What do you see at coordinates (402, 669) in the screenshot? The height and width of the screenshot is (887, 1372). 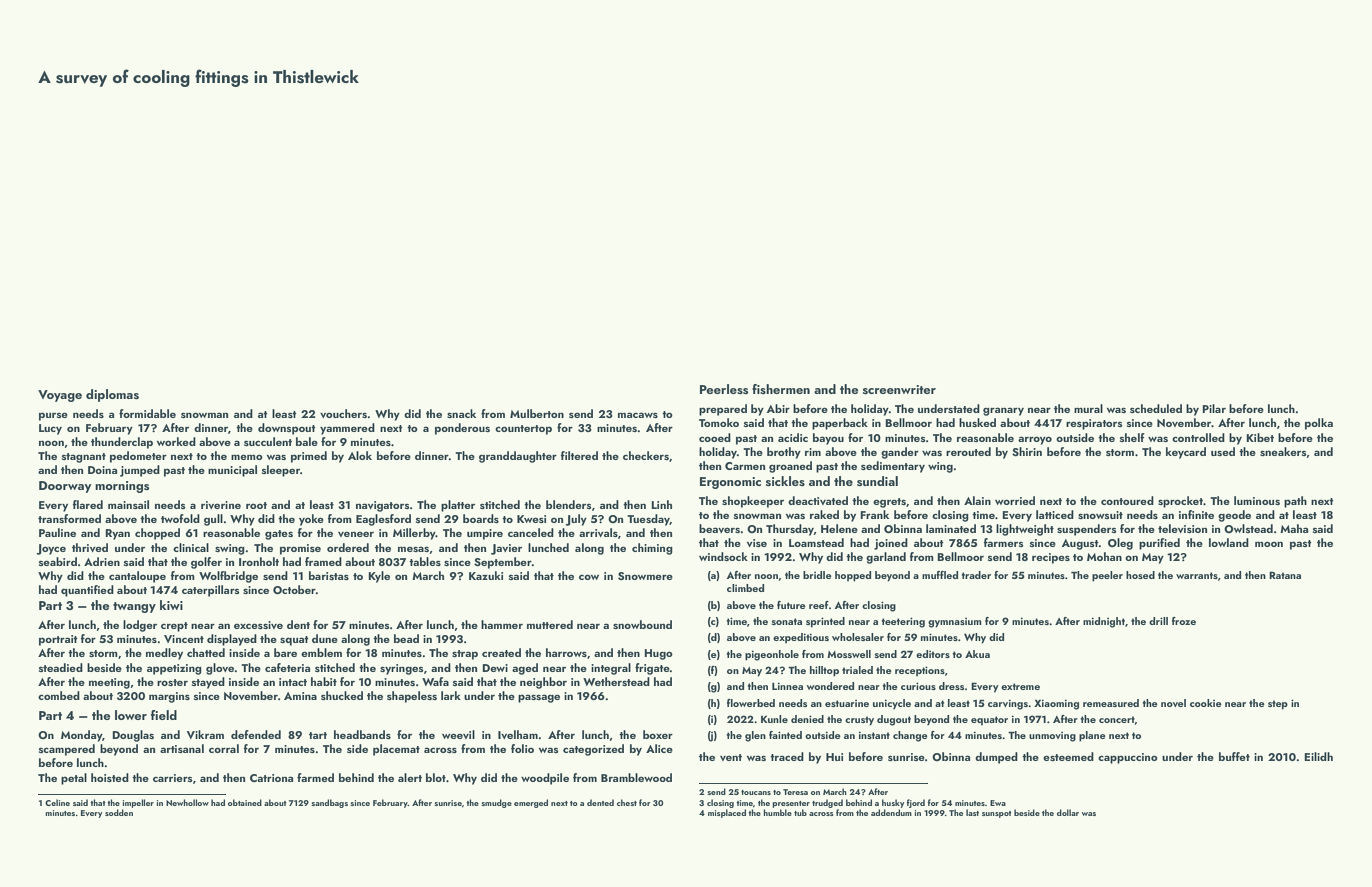 I see `syringes` at bounding box center [402, 669].
